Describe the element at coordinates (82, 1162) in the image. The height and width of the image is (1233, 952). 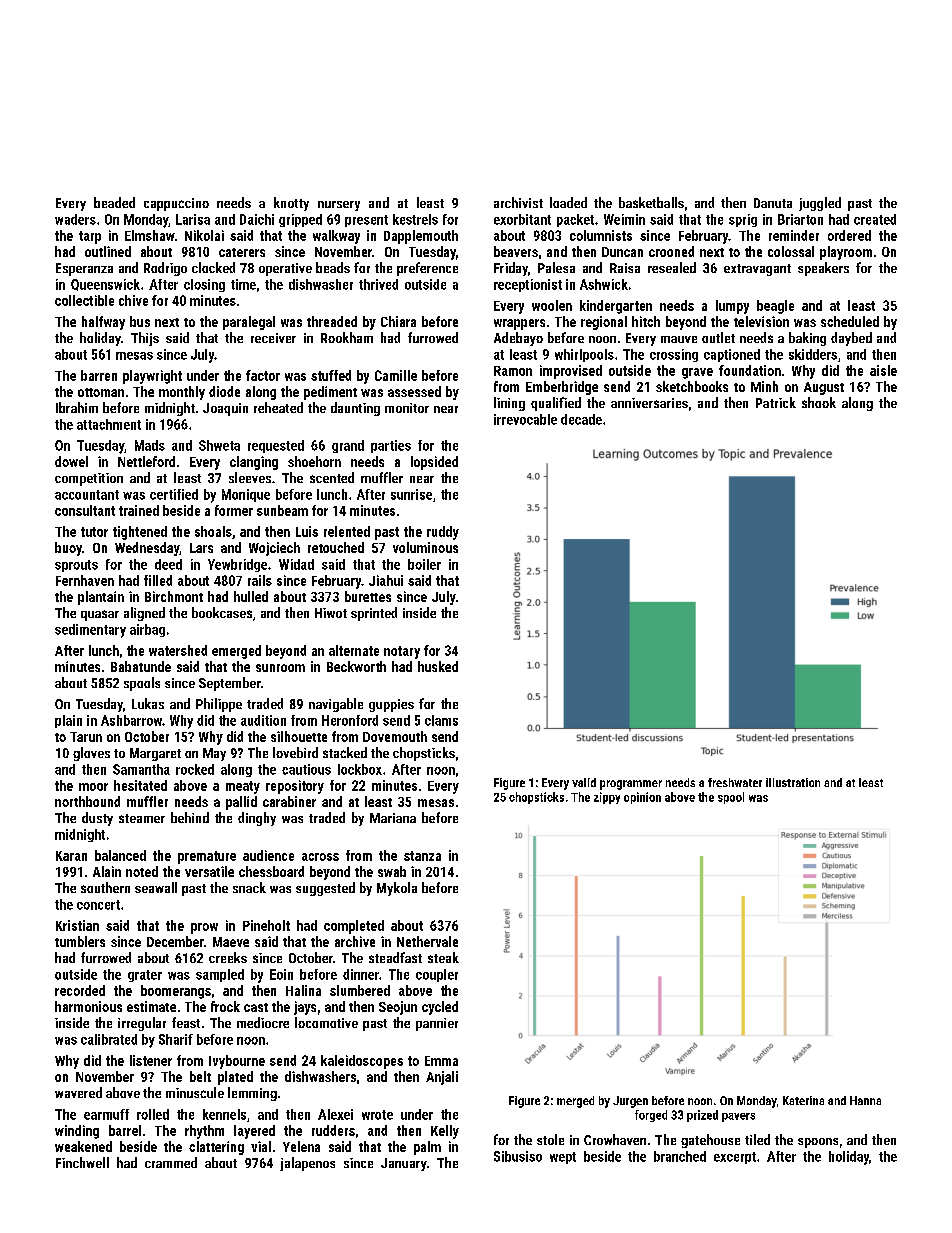
I see `Finchwell` at that location.
